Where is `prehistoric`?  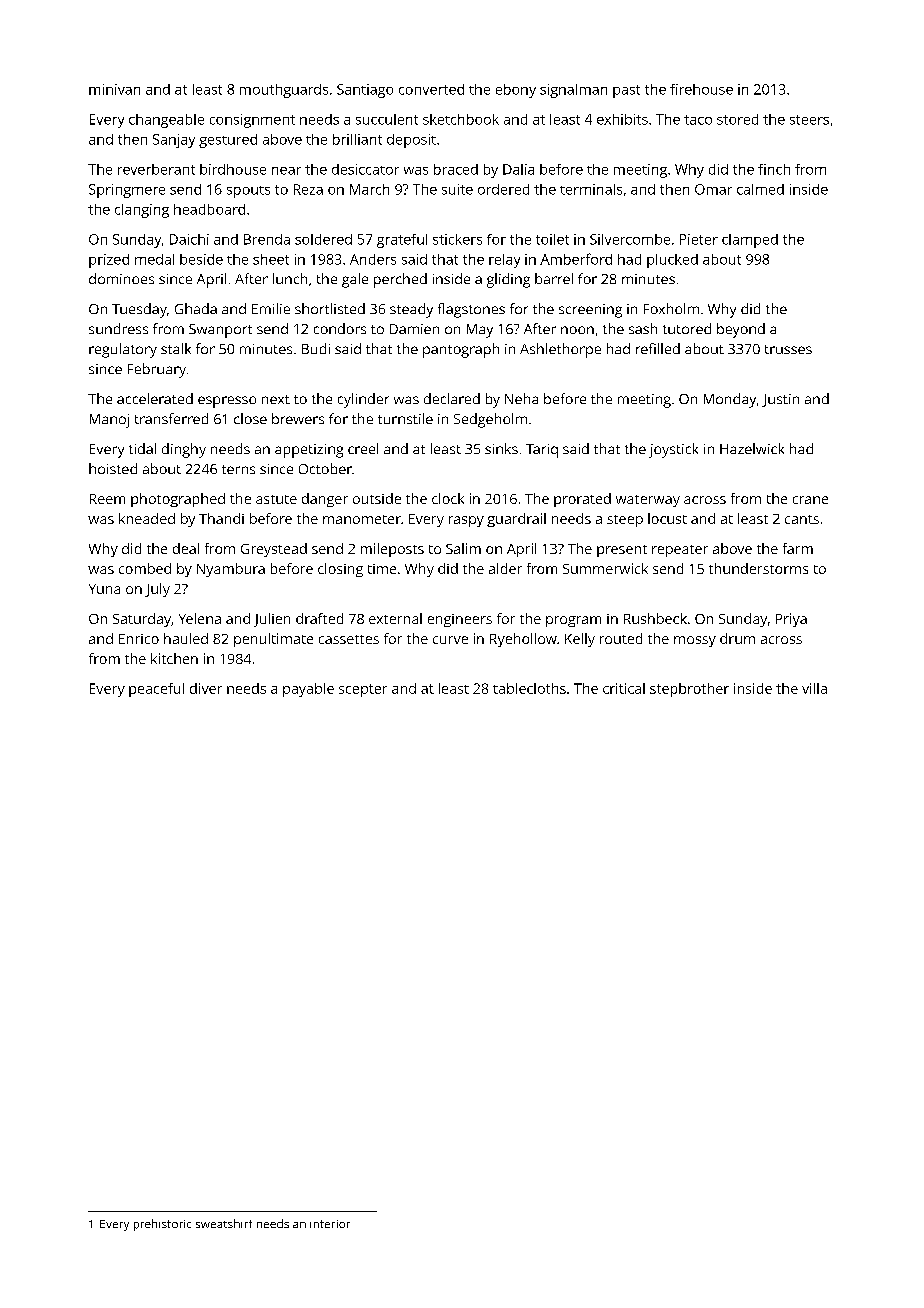
prehistoric is located at coordinates (162, 1225).
